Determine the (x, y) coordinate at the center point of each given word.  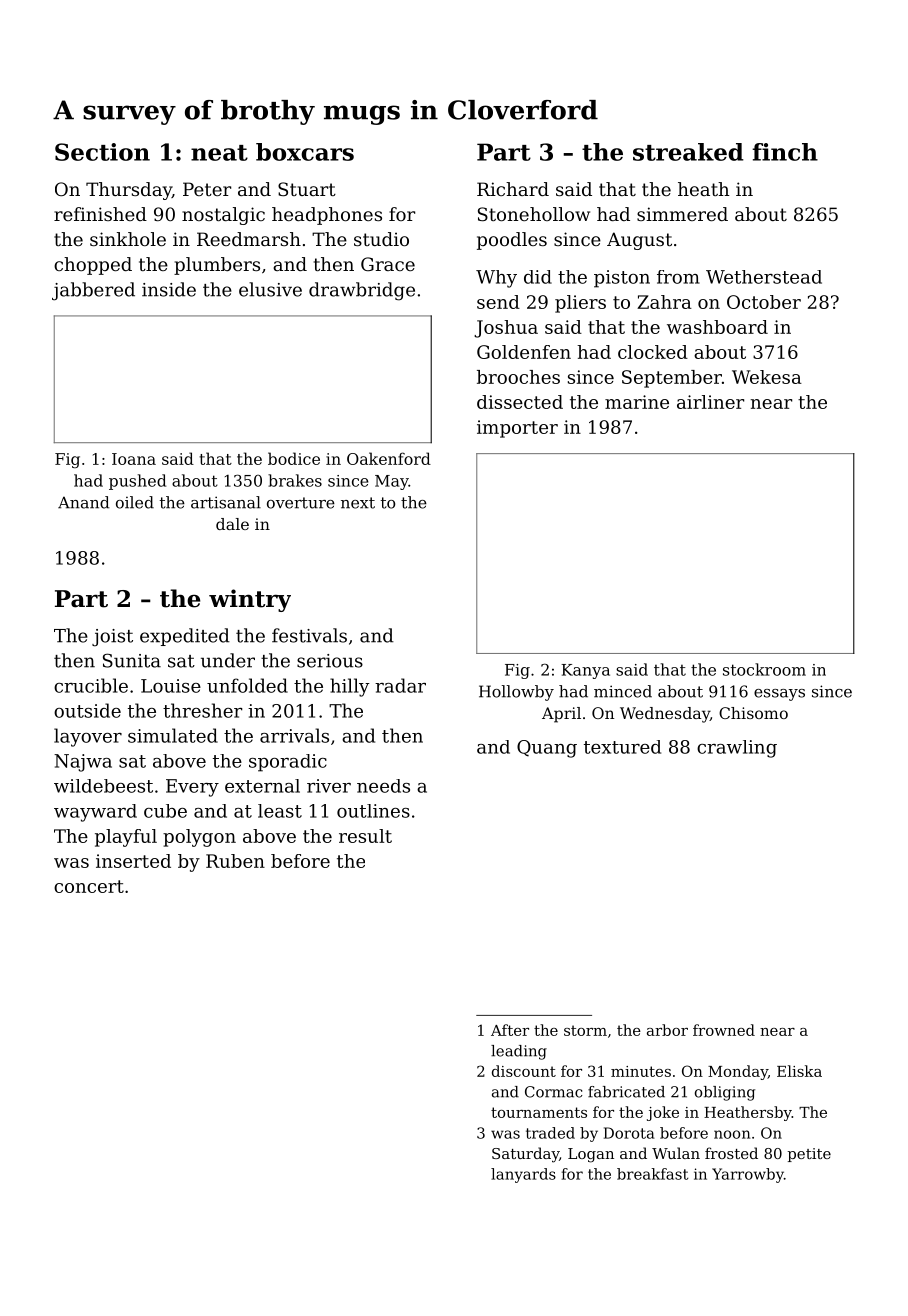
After (510, 1030)
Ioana (134, 459)
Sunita (132, 660)
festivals (309, 635)
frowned (724, 1030)
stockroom (764, 669)
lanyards (523, 1175)
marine (637, 402)
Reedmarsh (249, 239)
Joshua (506, 329)
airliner (710, 402)
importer (517, 429)
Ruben (235, 861)
